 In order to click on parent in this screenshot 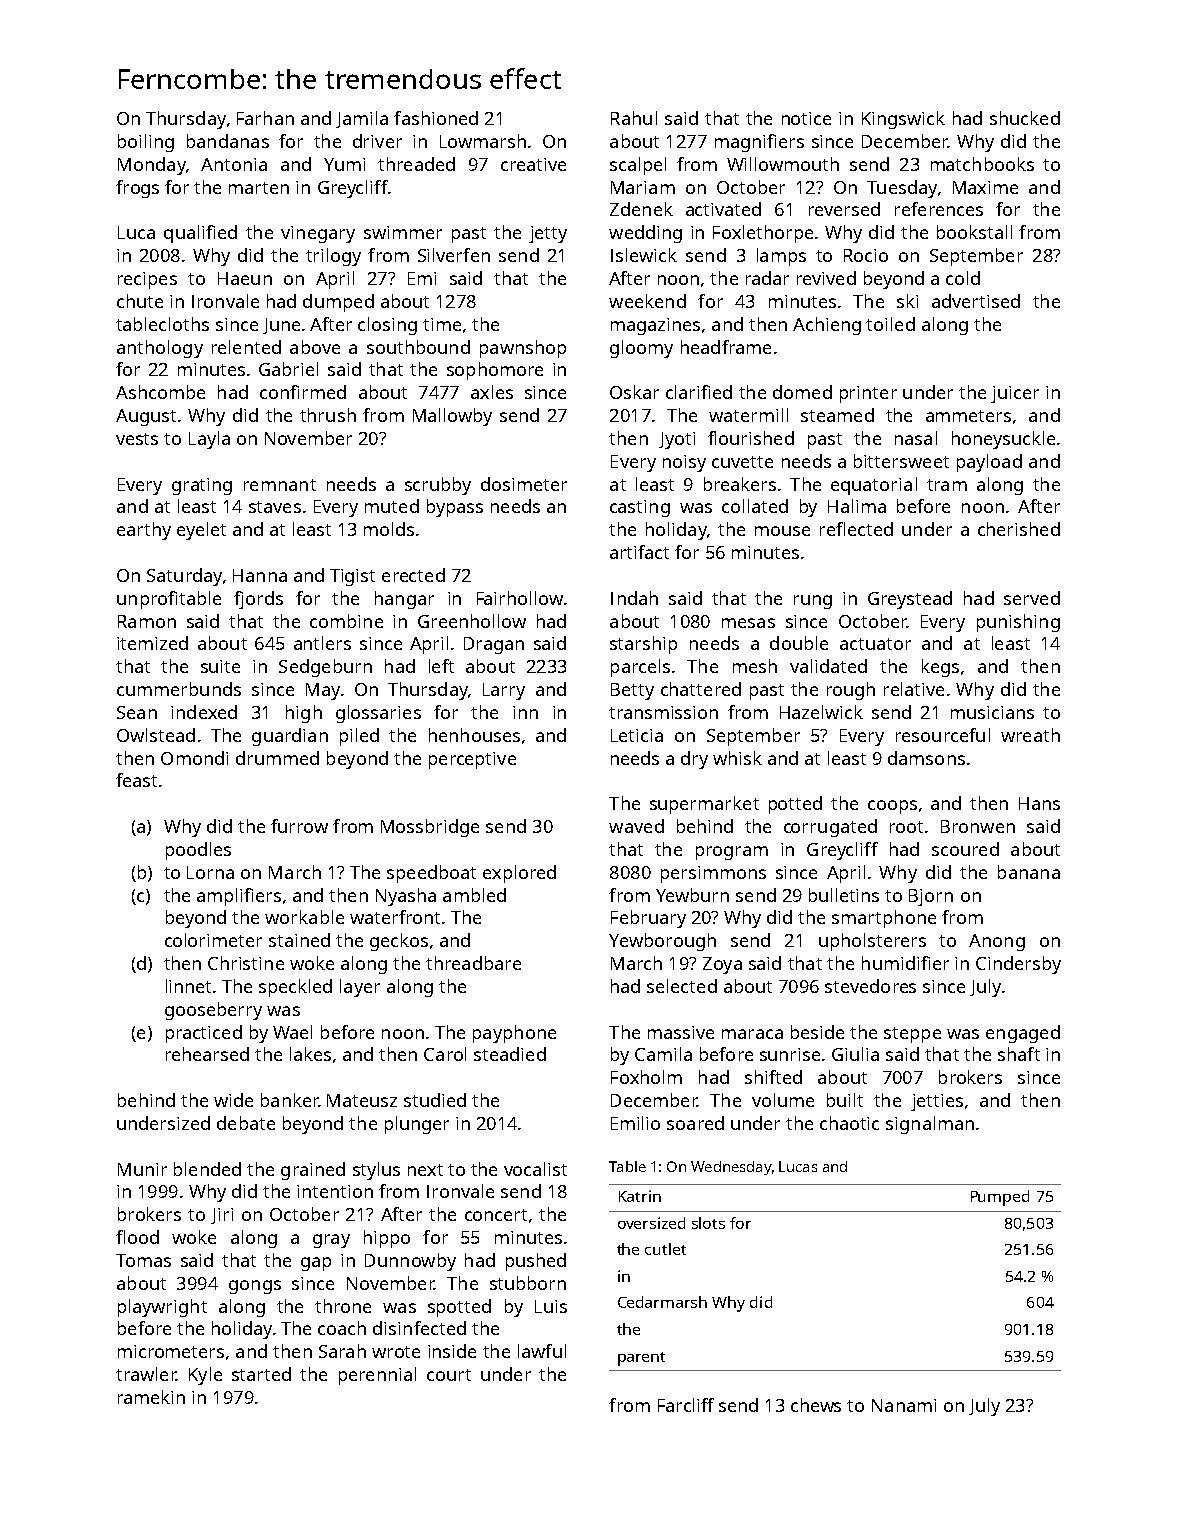, I will do `click(641, 1359)`.
